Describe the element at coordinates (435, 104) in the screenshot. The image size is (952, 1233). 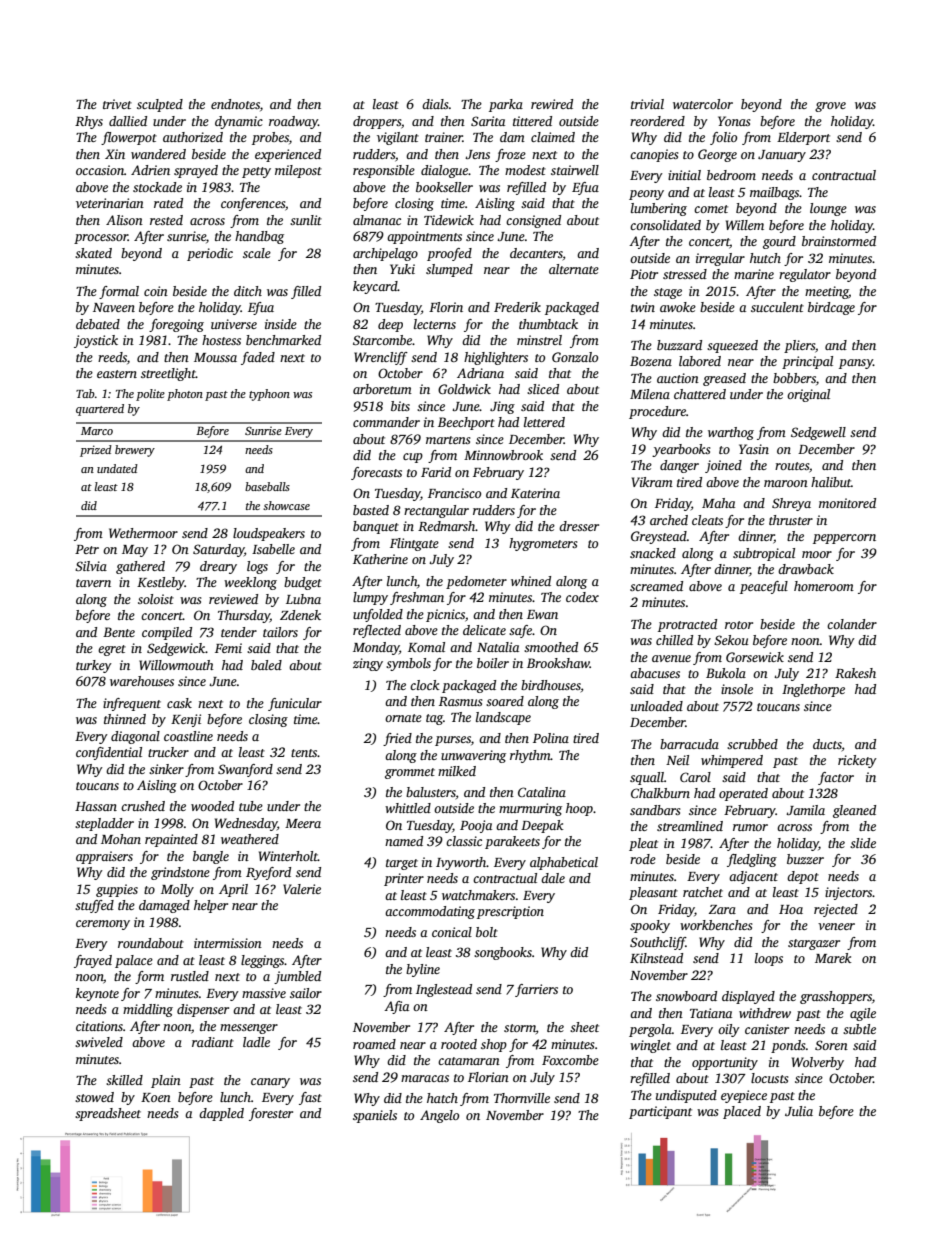
I see `dials` at that location.
